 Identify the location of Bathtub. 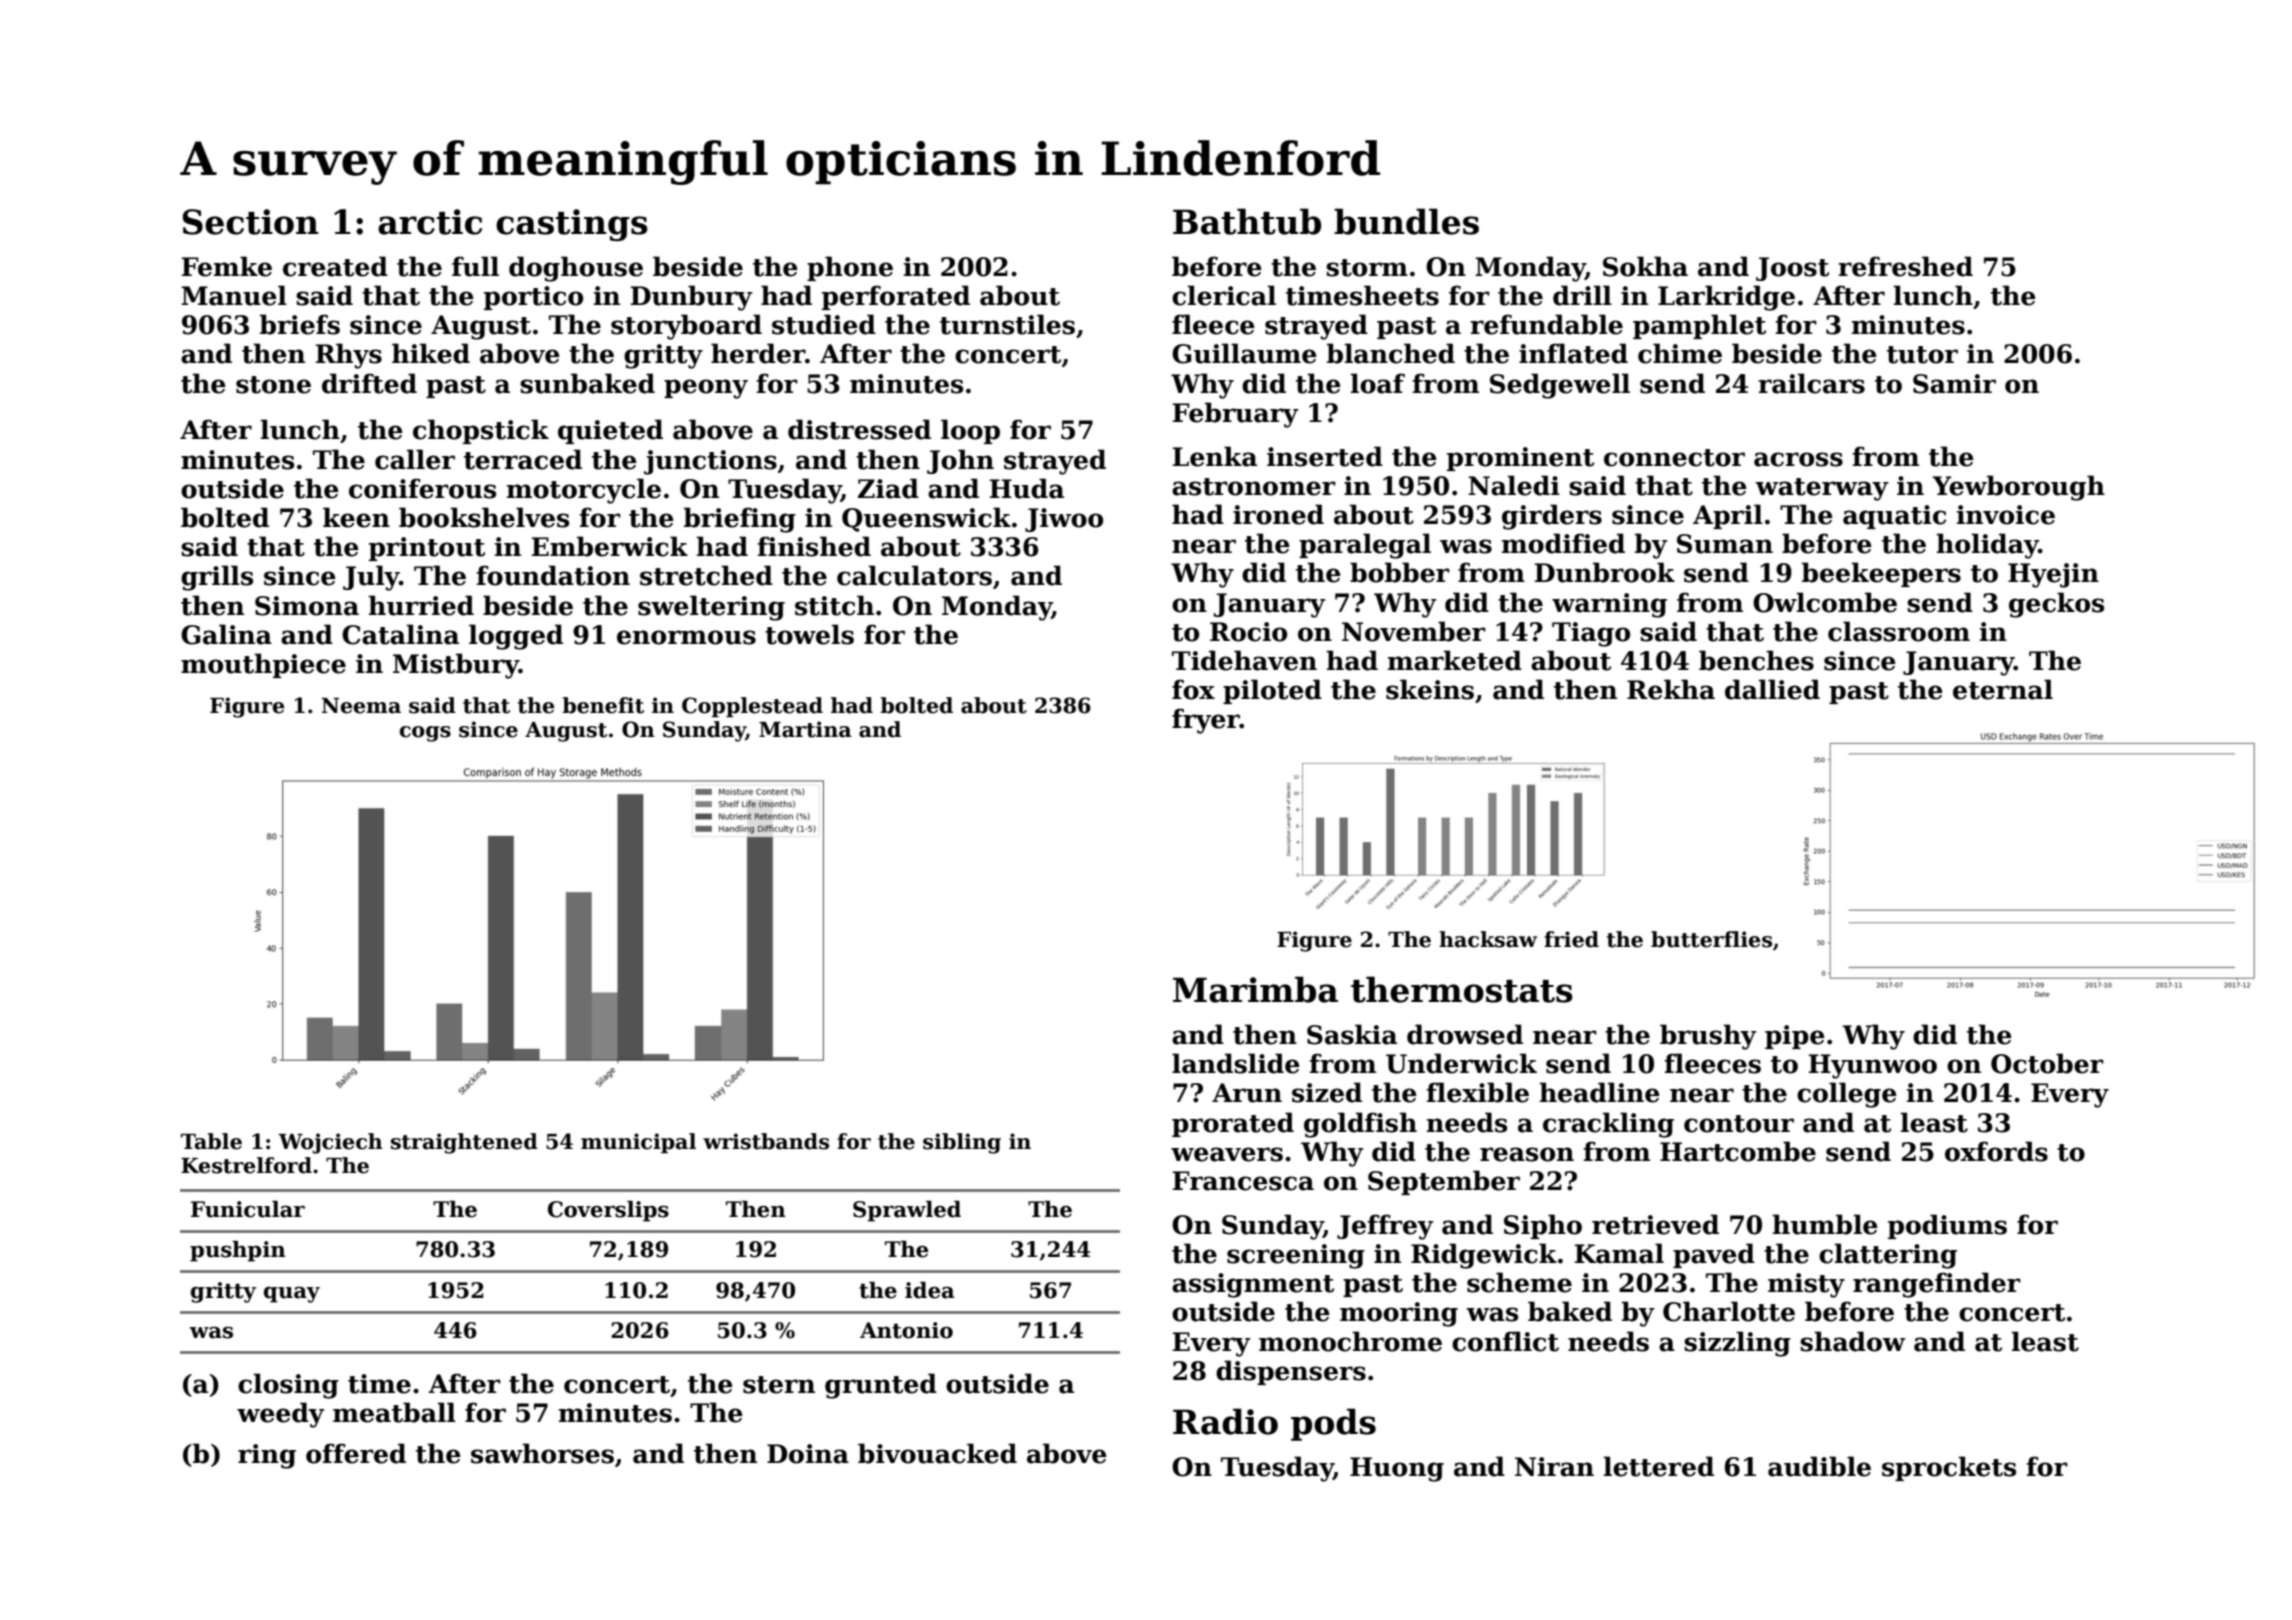
(1247, 221).
